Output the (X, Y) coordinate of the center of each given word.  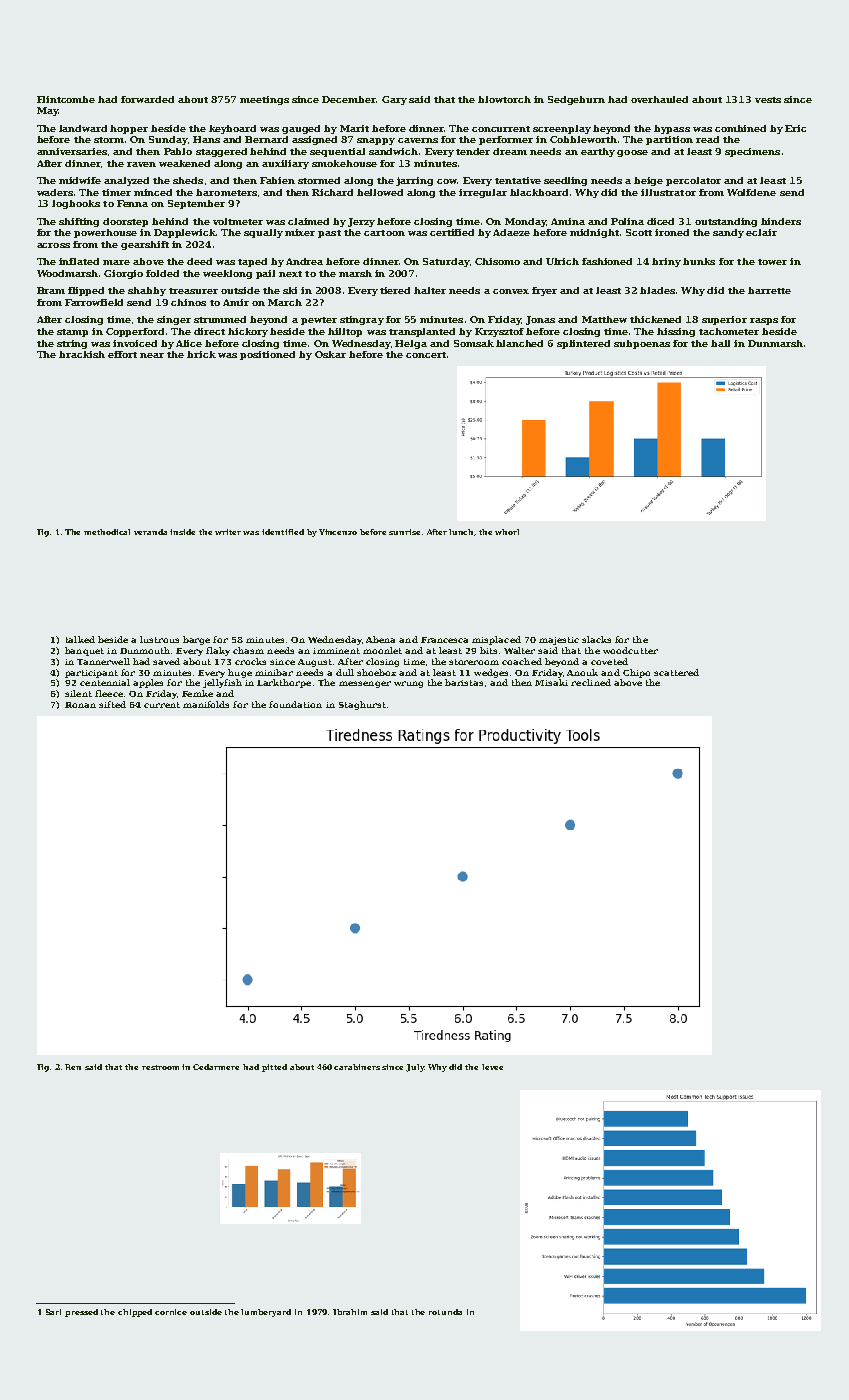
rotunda (445, 1312)
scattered (676, 672)
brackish (82, 354)
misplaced (496, 640)
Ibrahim (350, 1312)
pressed (81, 1313)
